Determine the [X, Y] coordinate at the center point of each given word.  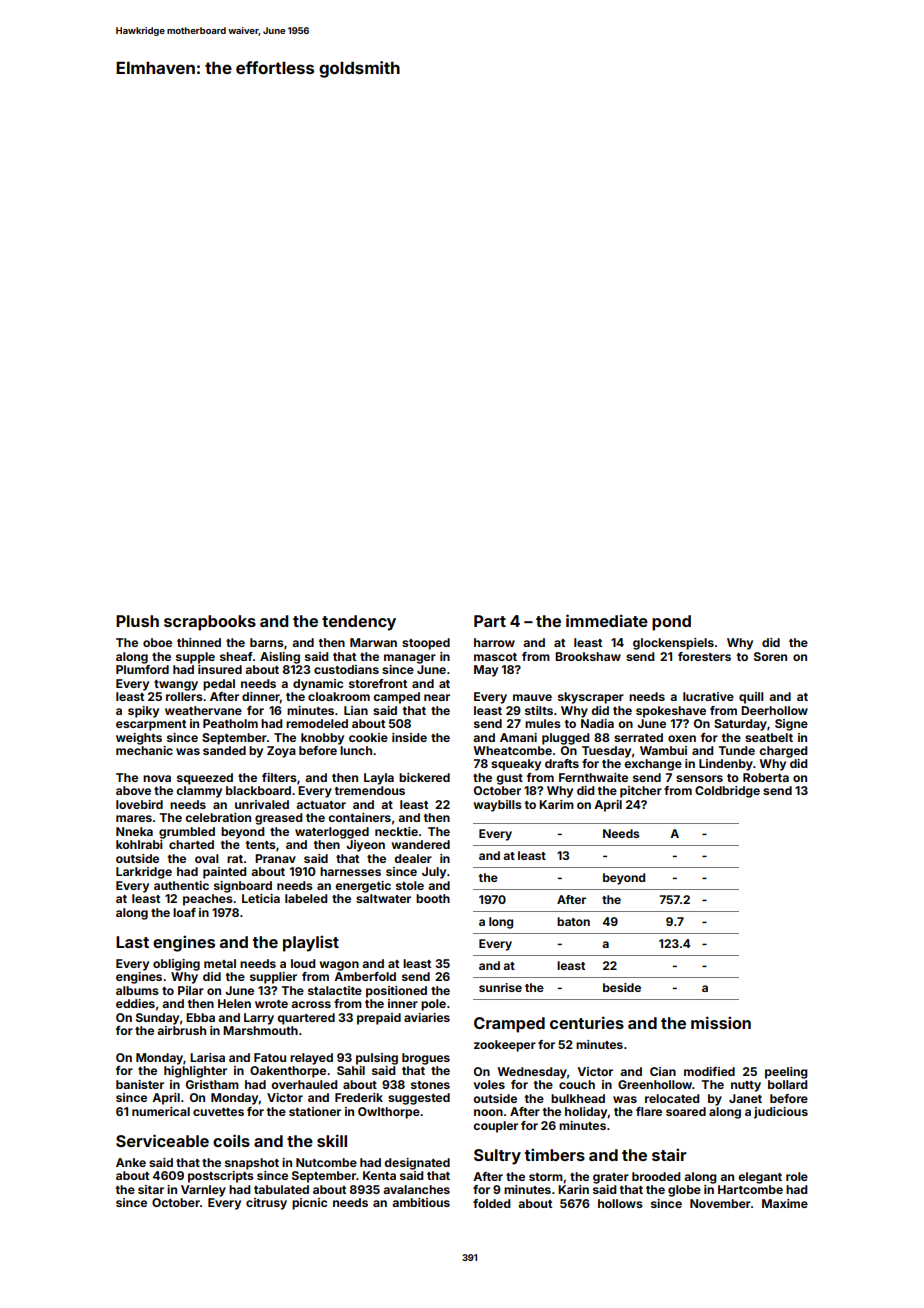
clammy [199, 792]
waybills [497, 806]
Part [490, 621]
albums [137, 990]
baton [573, 921]
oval [207, 858]
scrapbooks [210, 623]
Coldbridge [727, 792]
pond [671, 623]
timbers [554, 1154]
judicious [781, 1113]
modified [709, 1071]
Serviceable [162, 1140]
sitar [151, 1189]
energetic [363, 887]
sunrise [500, 987]
